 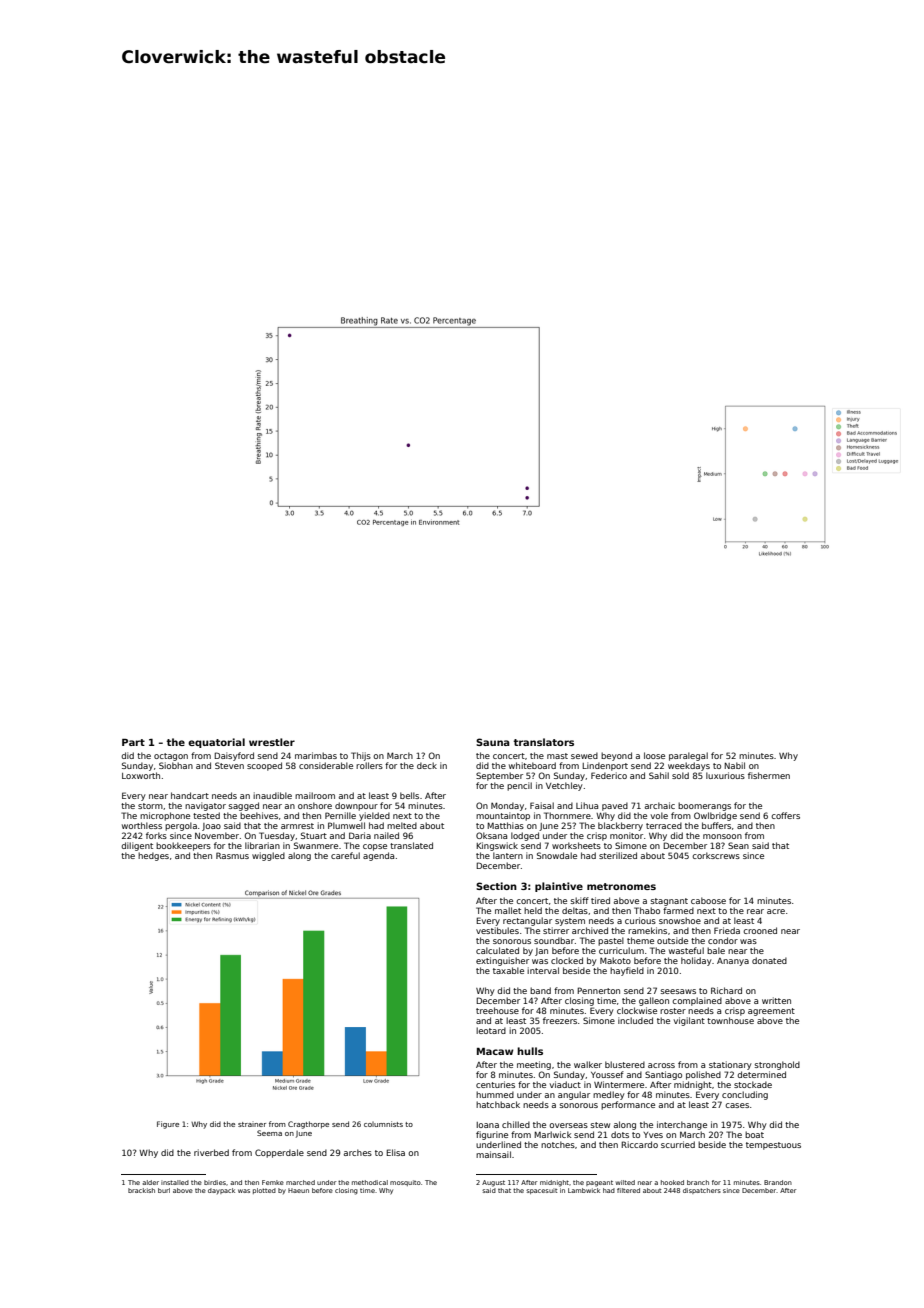 I want to click on equatorial, so click(x=216, y=743).
